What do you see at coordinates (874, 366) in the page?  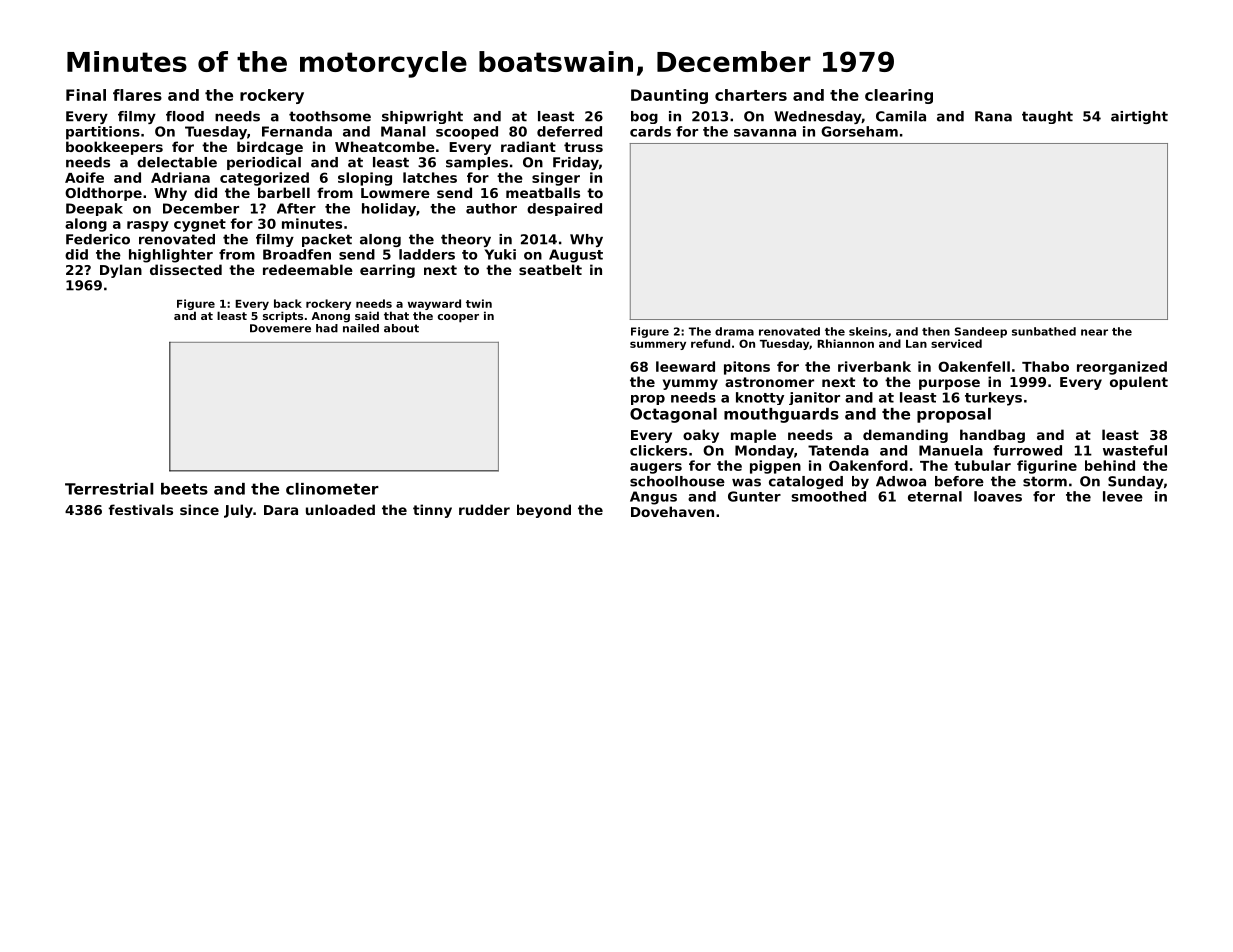 I see `riverbank` at bounding box center [874, 366].
